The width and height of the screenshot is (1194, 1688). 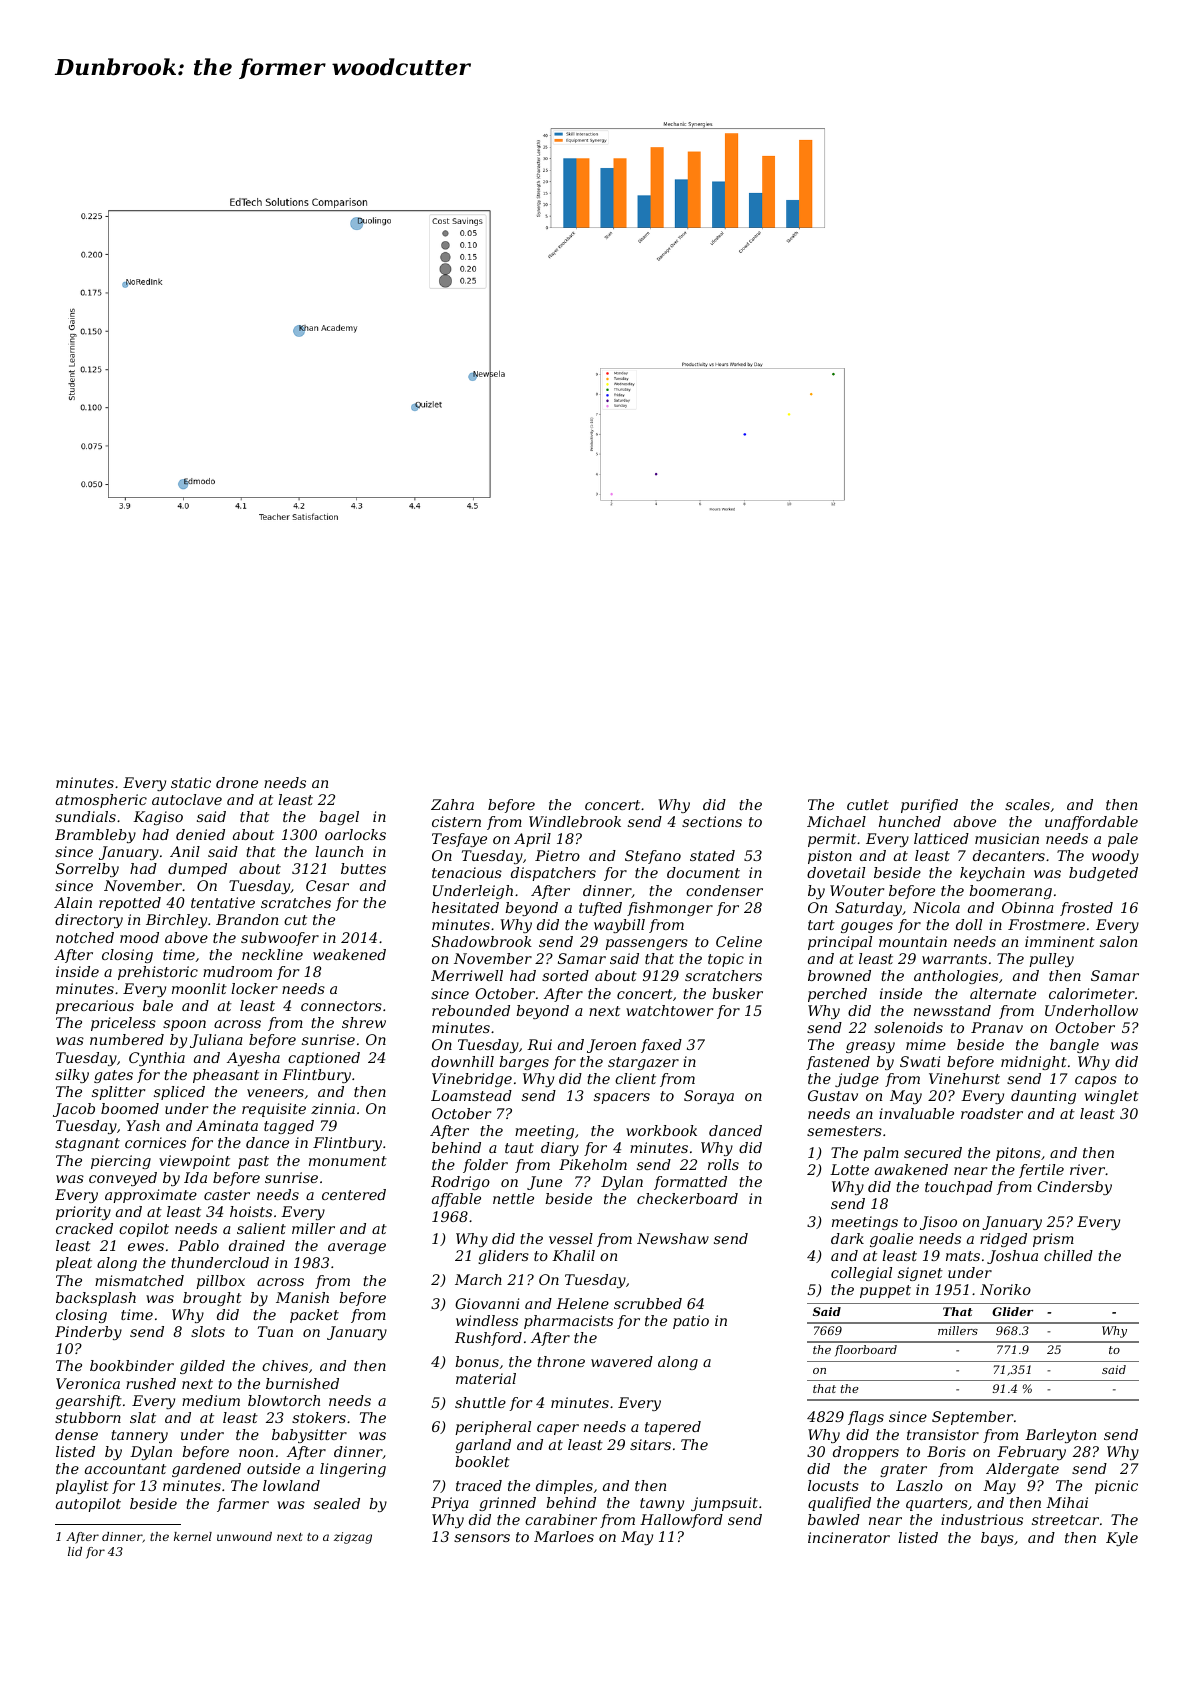 What do you see at coordinates (261, 1228) in the screenshot?
I see `salient` at bounding box center [261, 1228].
